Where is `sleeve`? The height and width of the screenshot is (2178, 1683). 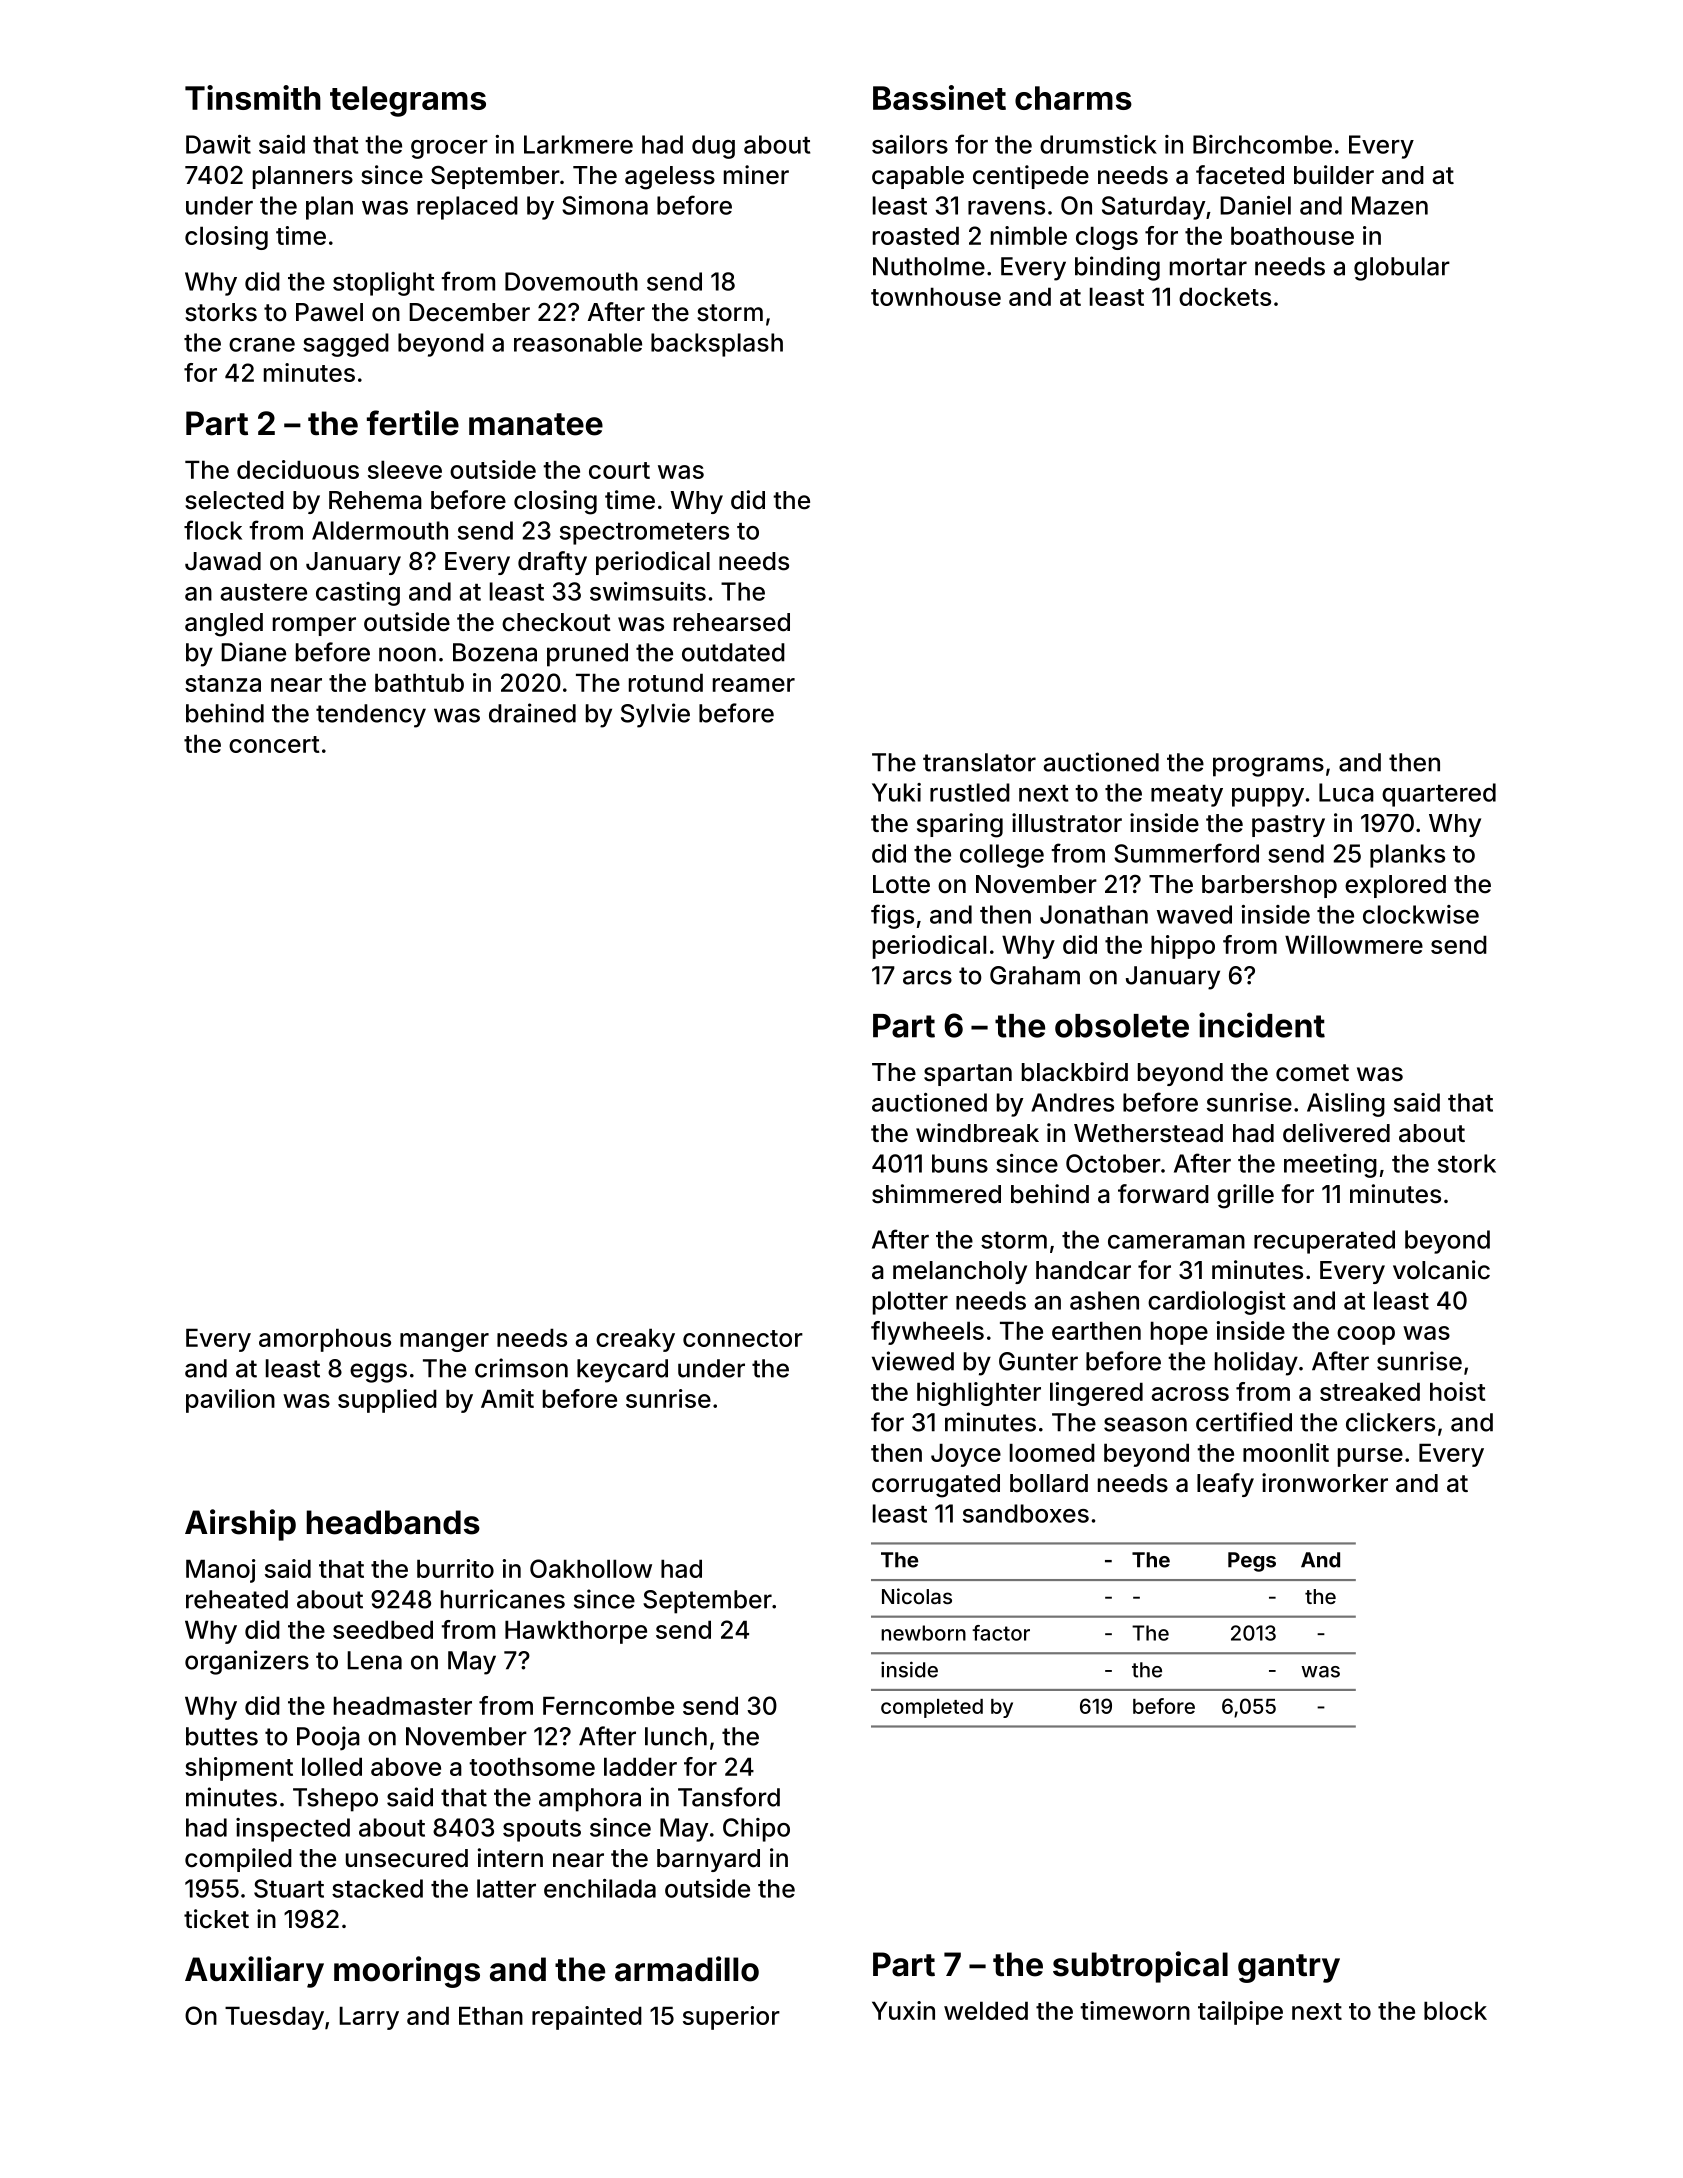
sleeve is located at coordinates (405, 469).
